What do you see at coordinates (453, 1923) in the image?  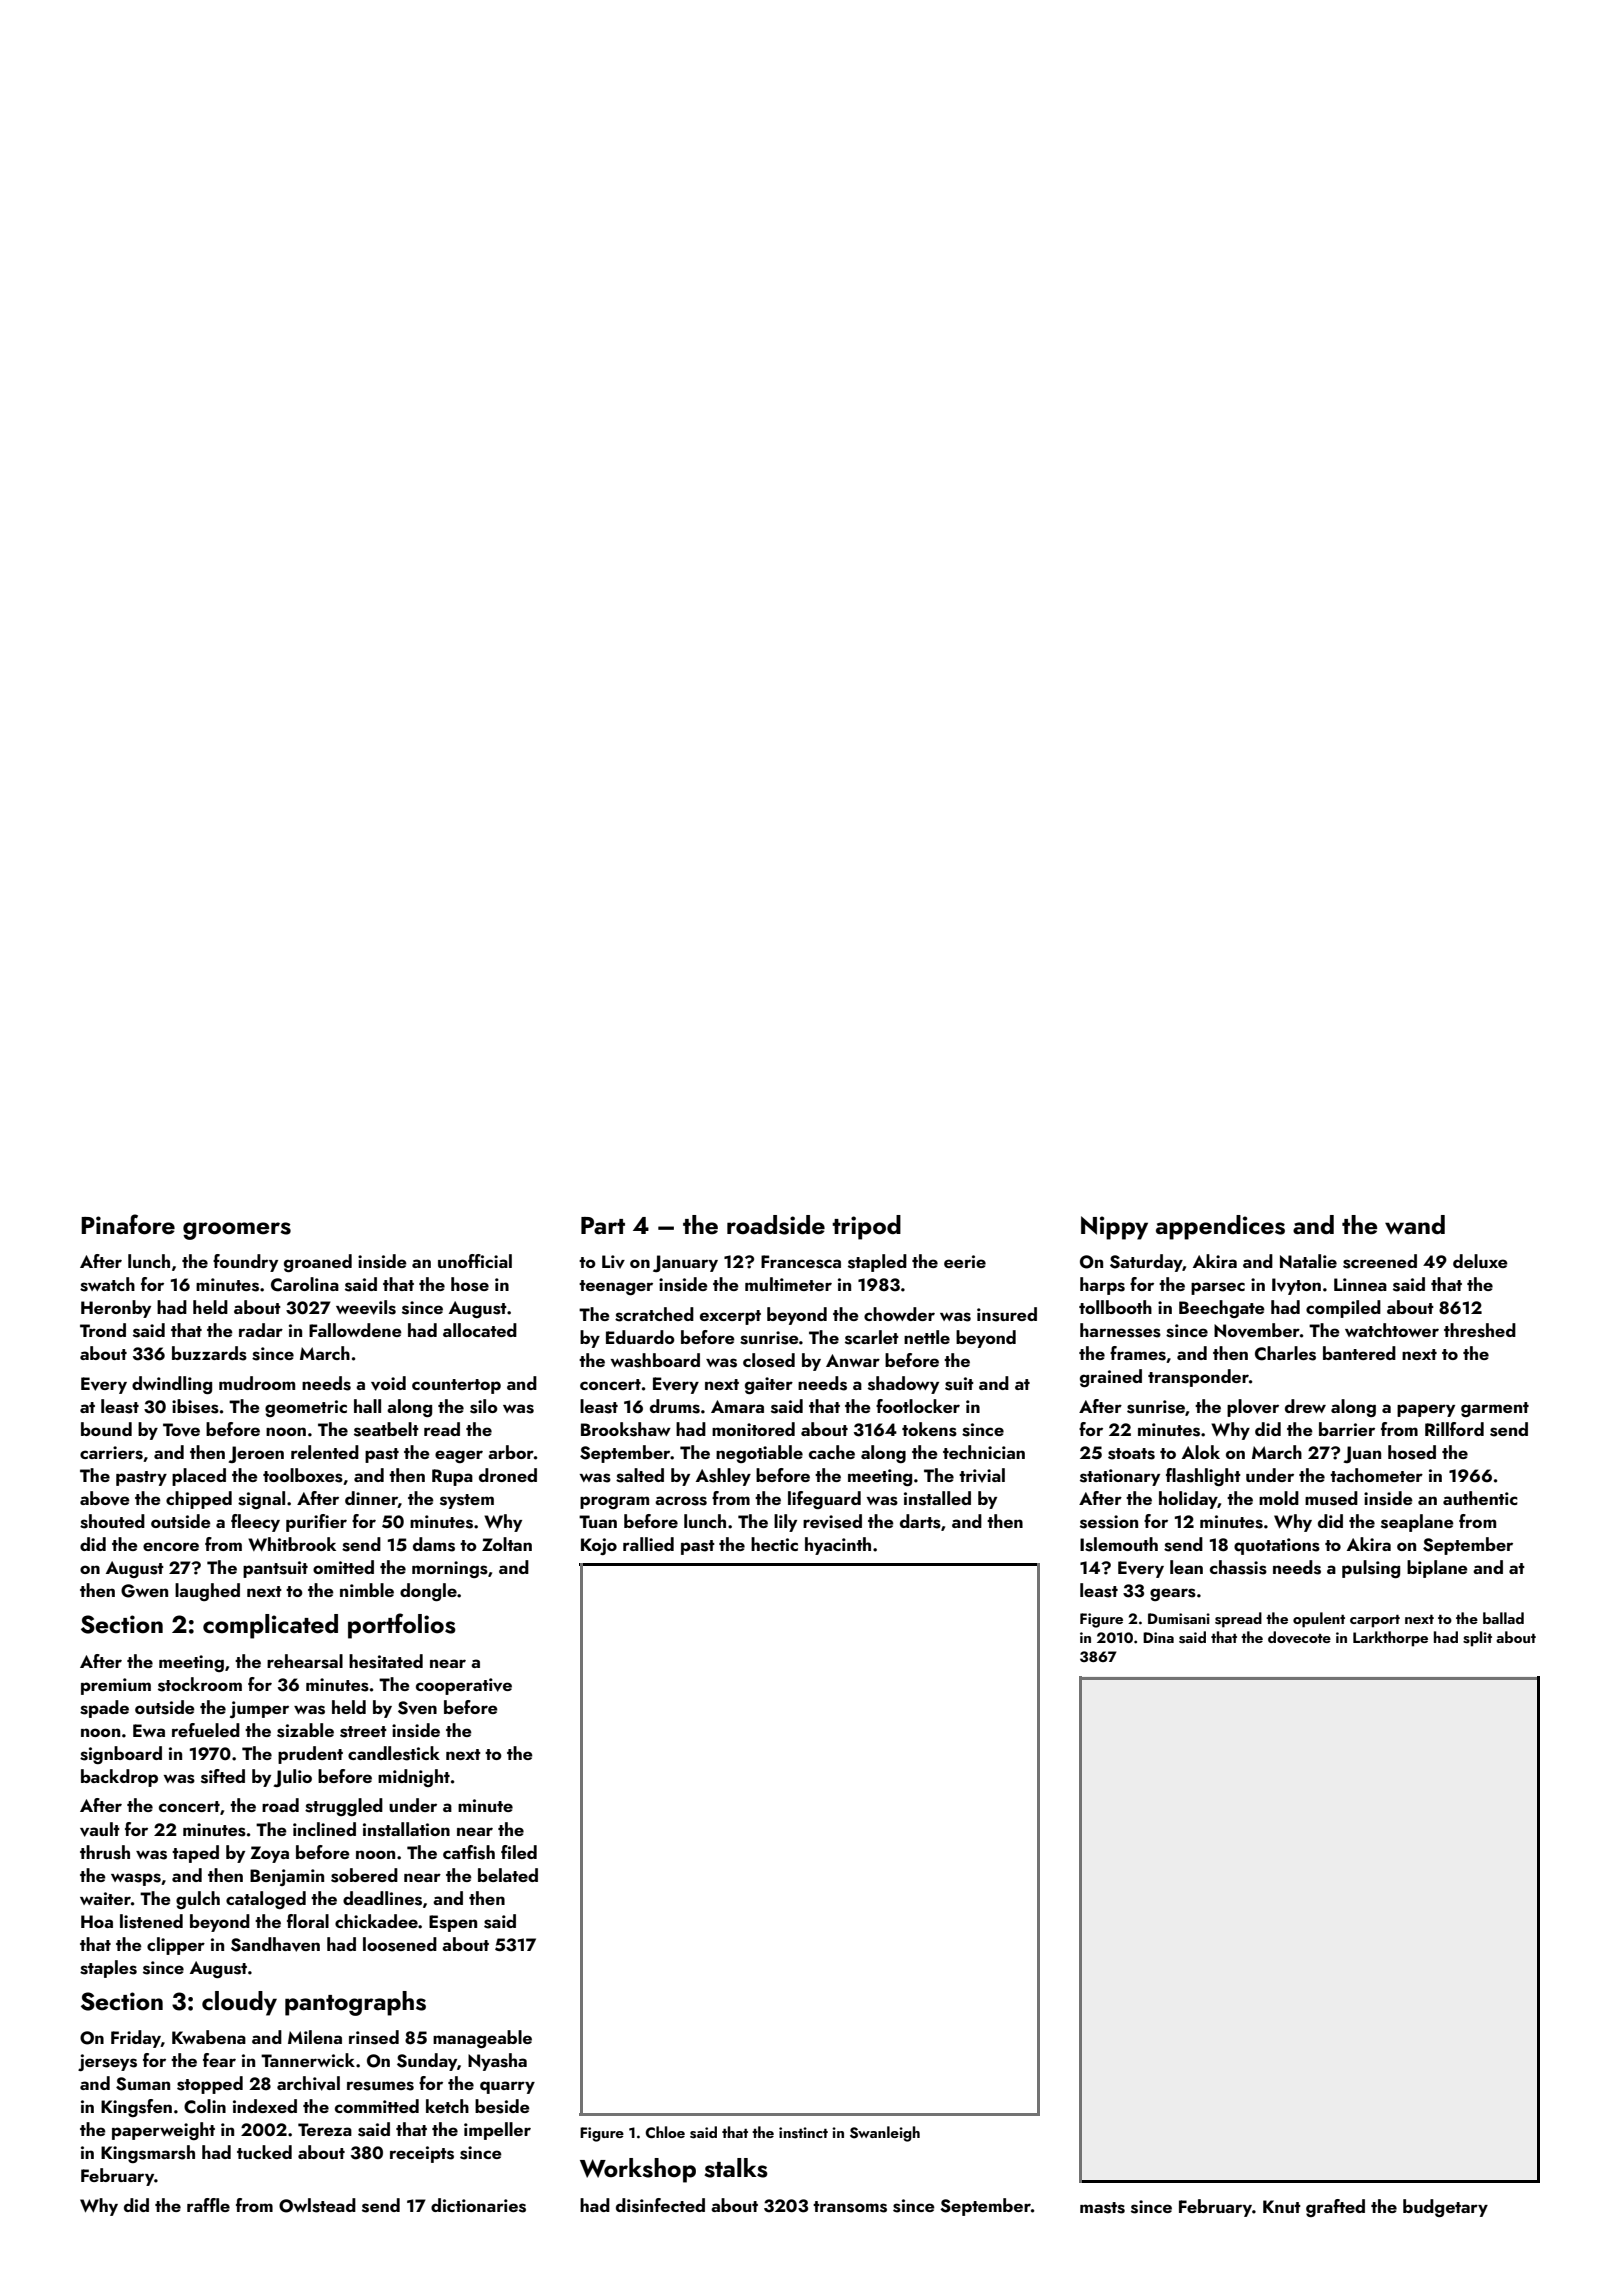 I see `Espen` at bounding box center [453, 1923].
